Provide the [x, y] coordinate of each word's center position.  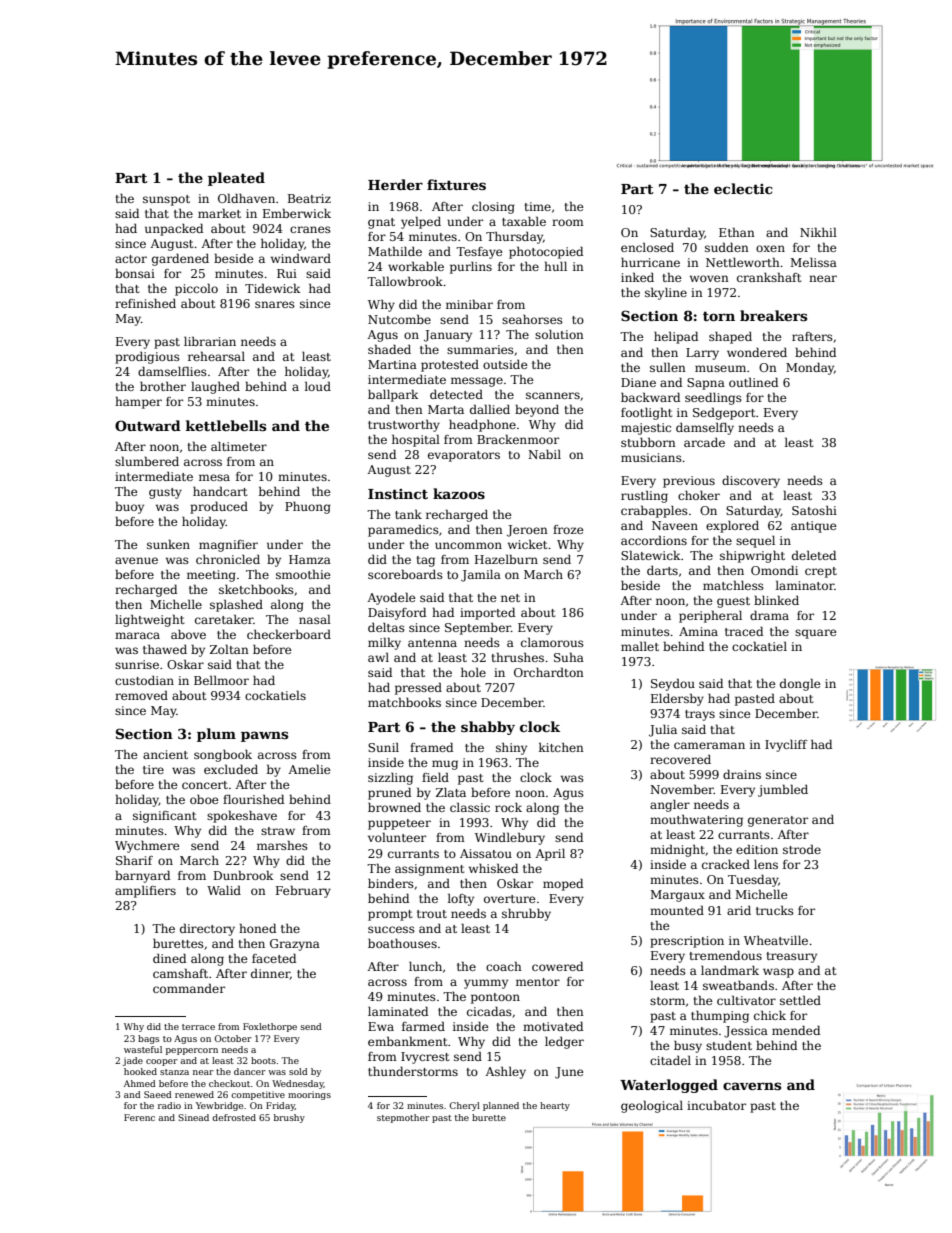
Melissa [813, 262]
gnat [381, 223]
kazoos [459, 493]
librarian [210, 341]
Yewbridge [219, 1106]
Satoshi [814, 510]
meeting [211, 576]
